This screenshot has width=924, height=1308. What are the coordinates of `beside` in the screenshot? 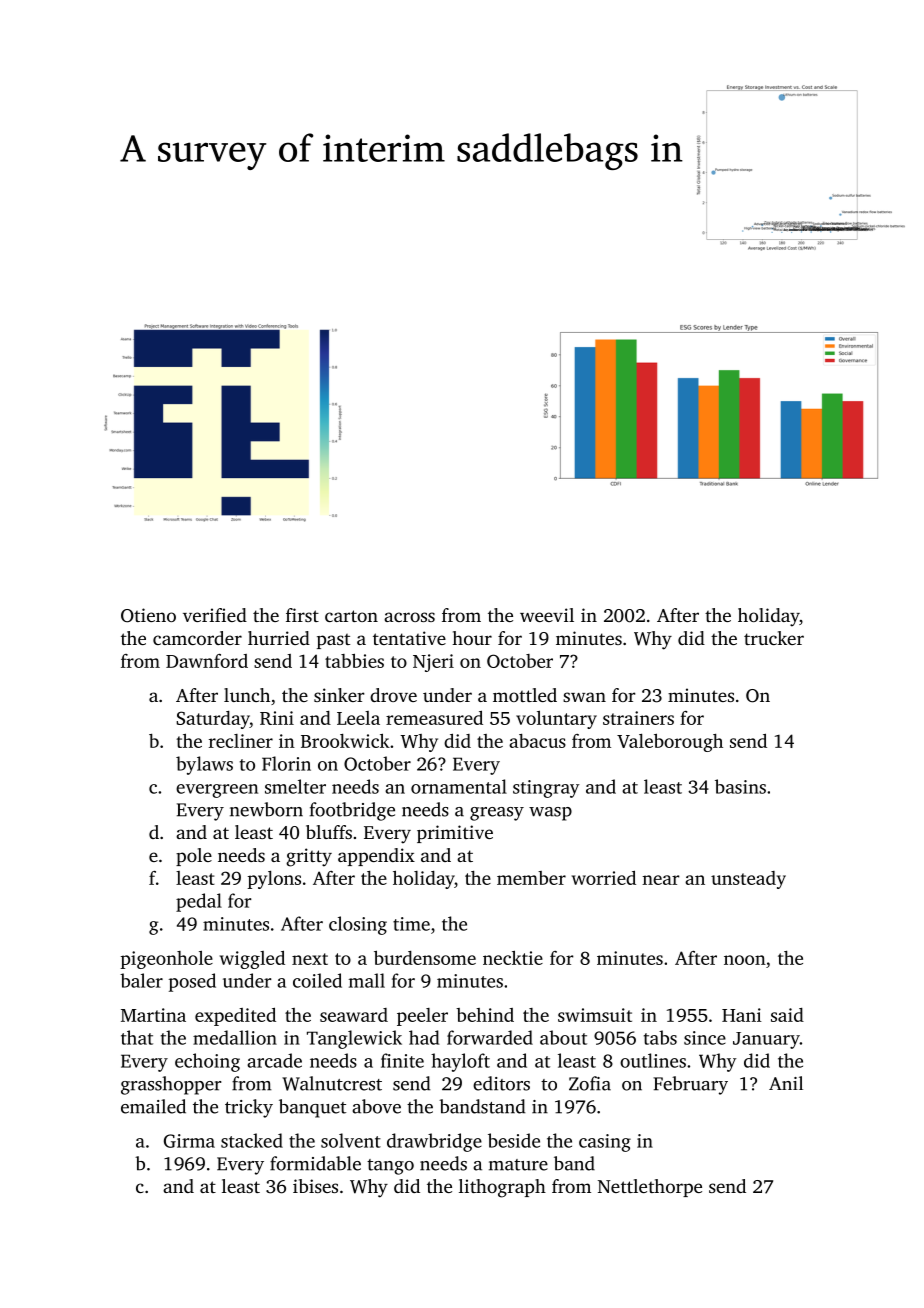 It's located at (514, 1140).
